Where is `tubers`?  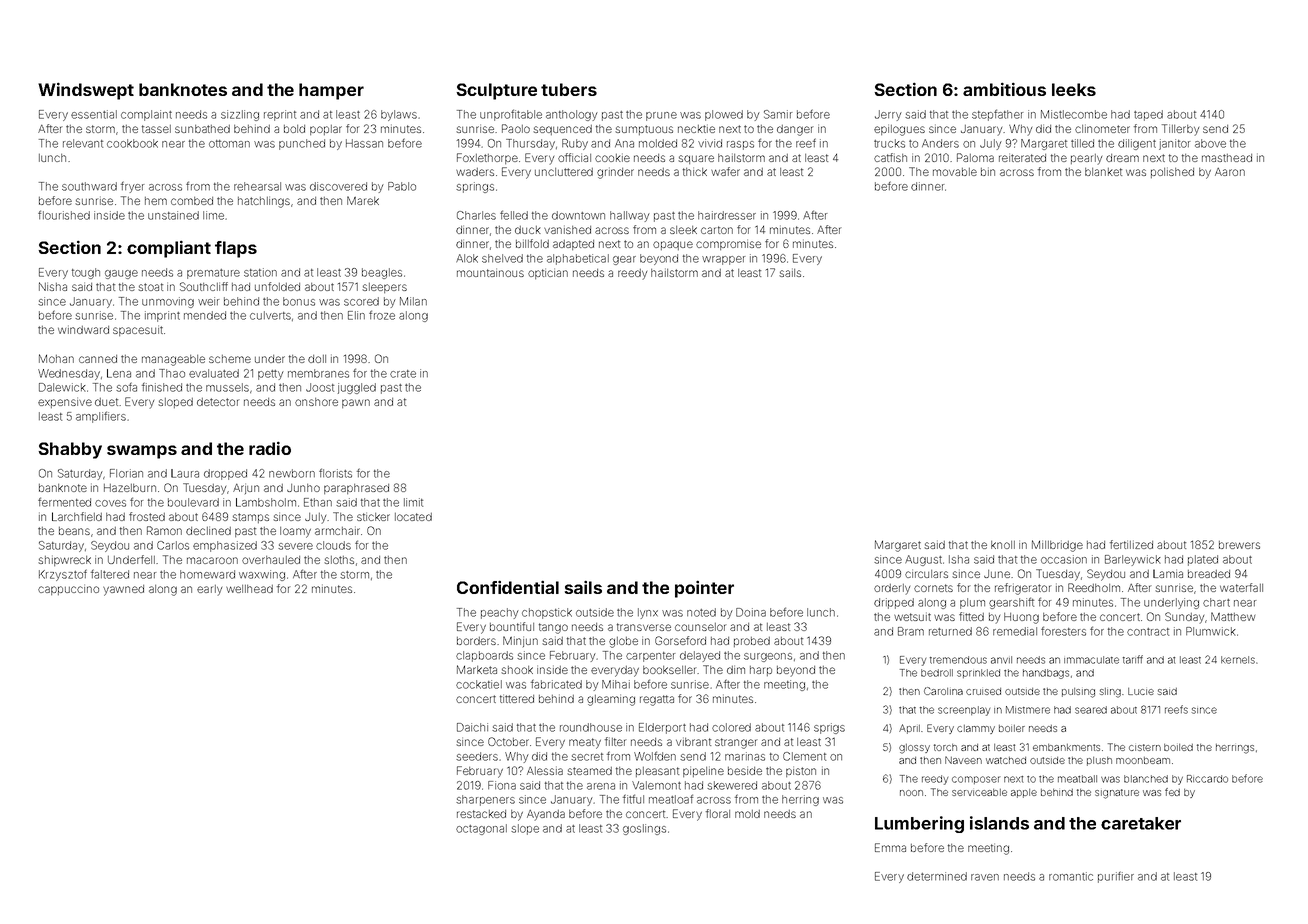 tubers is located at coordinates (569, 89).
